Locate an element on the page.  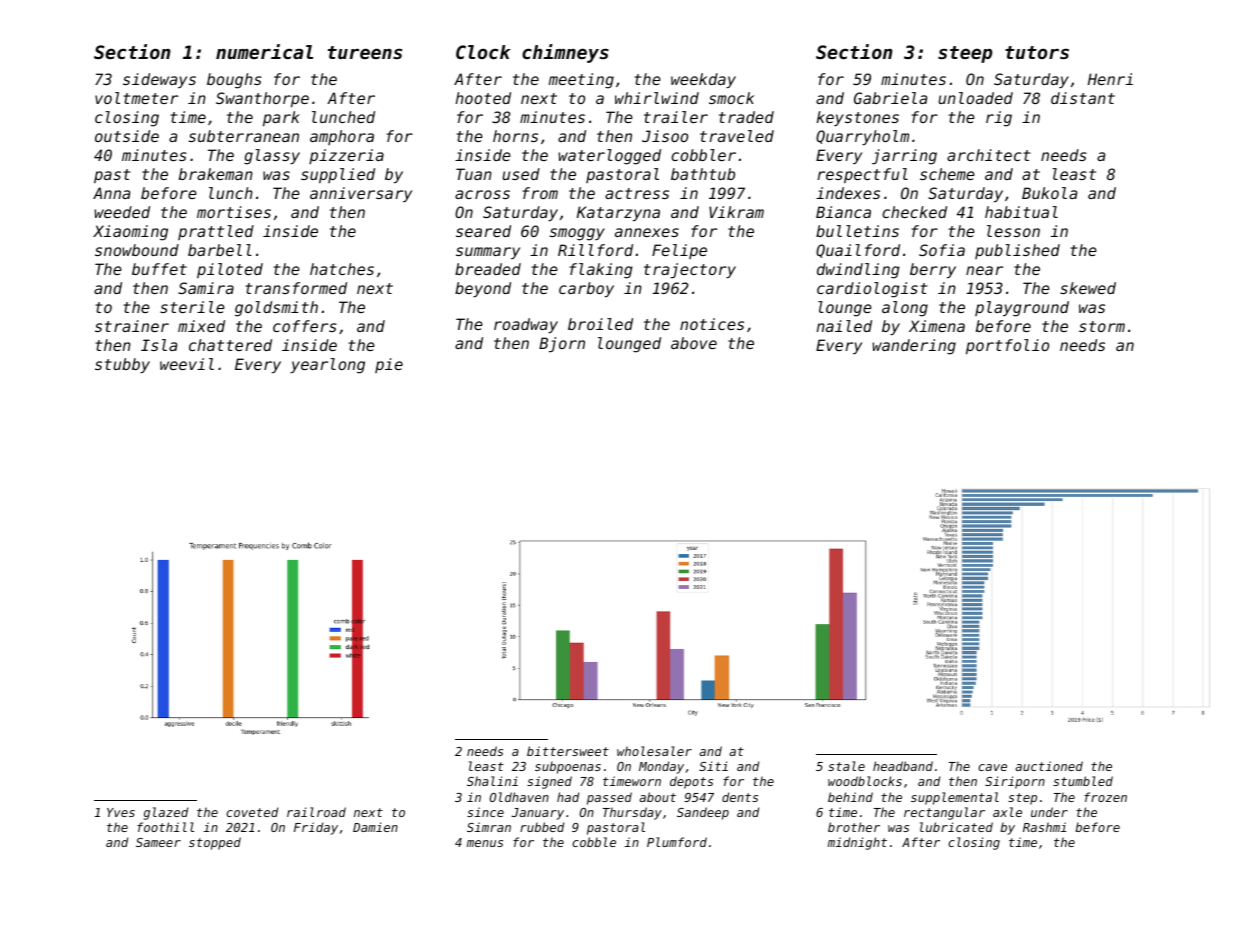
stopped is located at coordinates (215, 843).
